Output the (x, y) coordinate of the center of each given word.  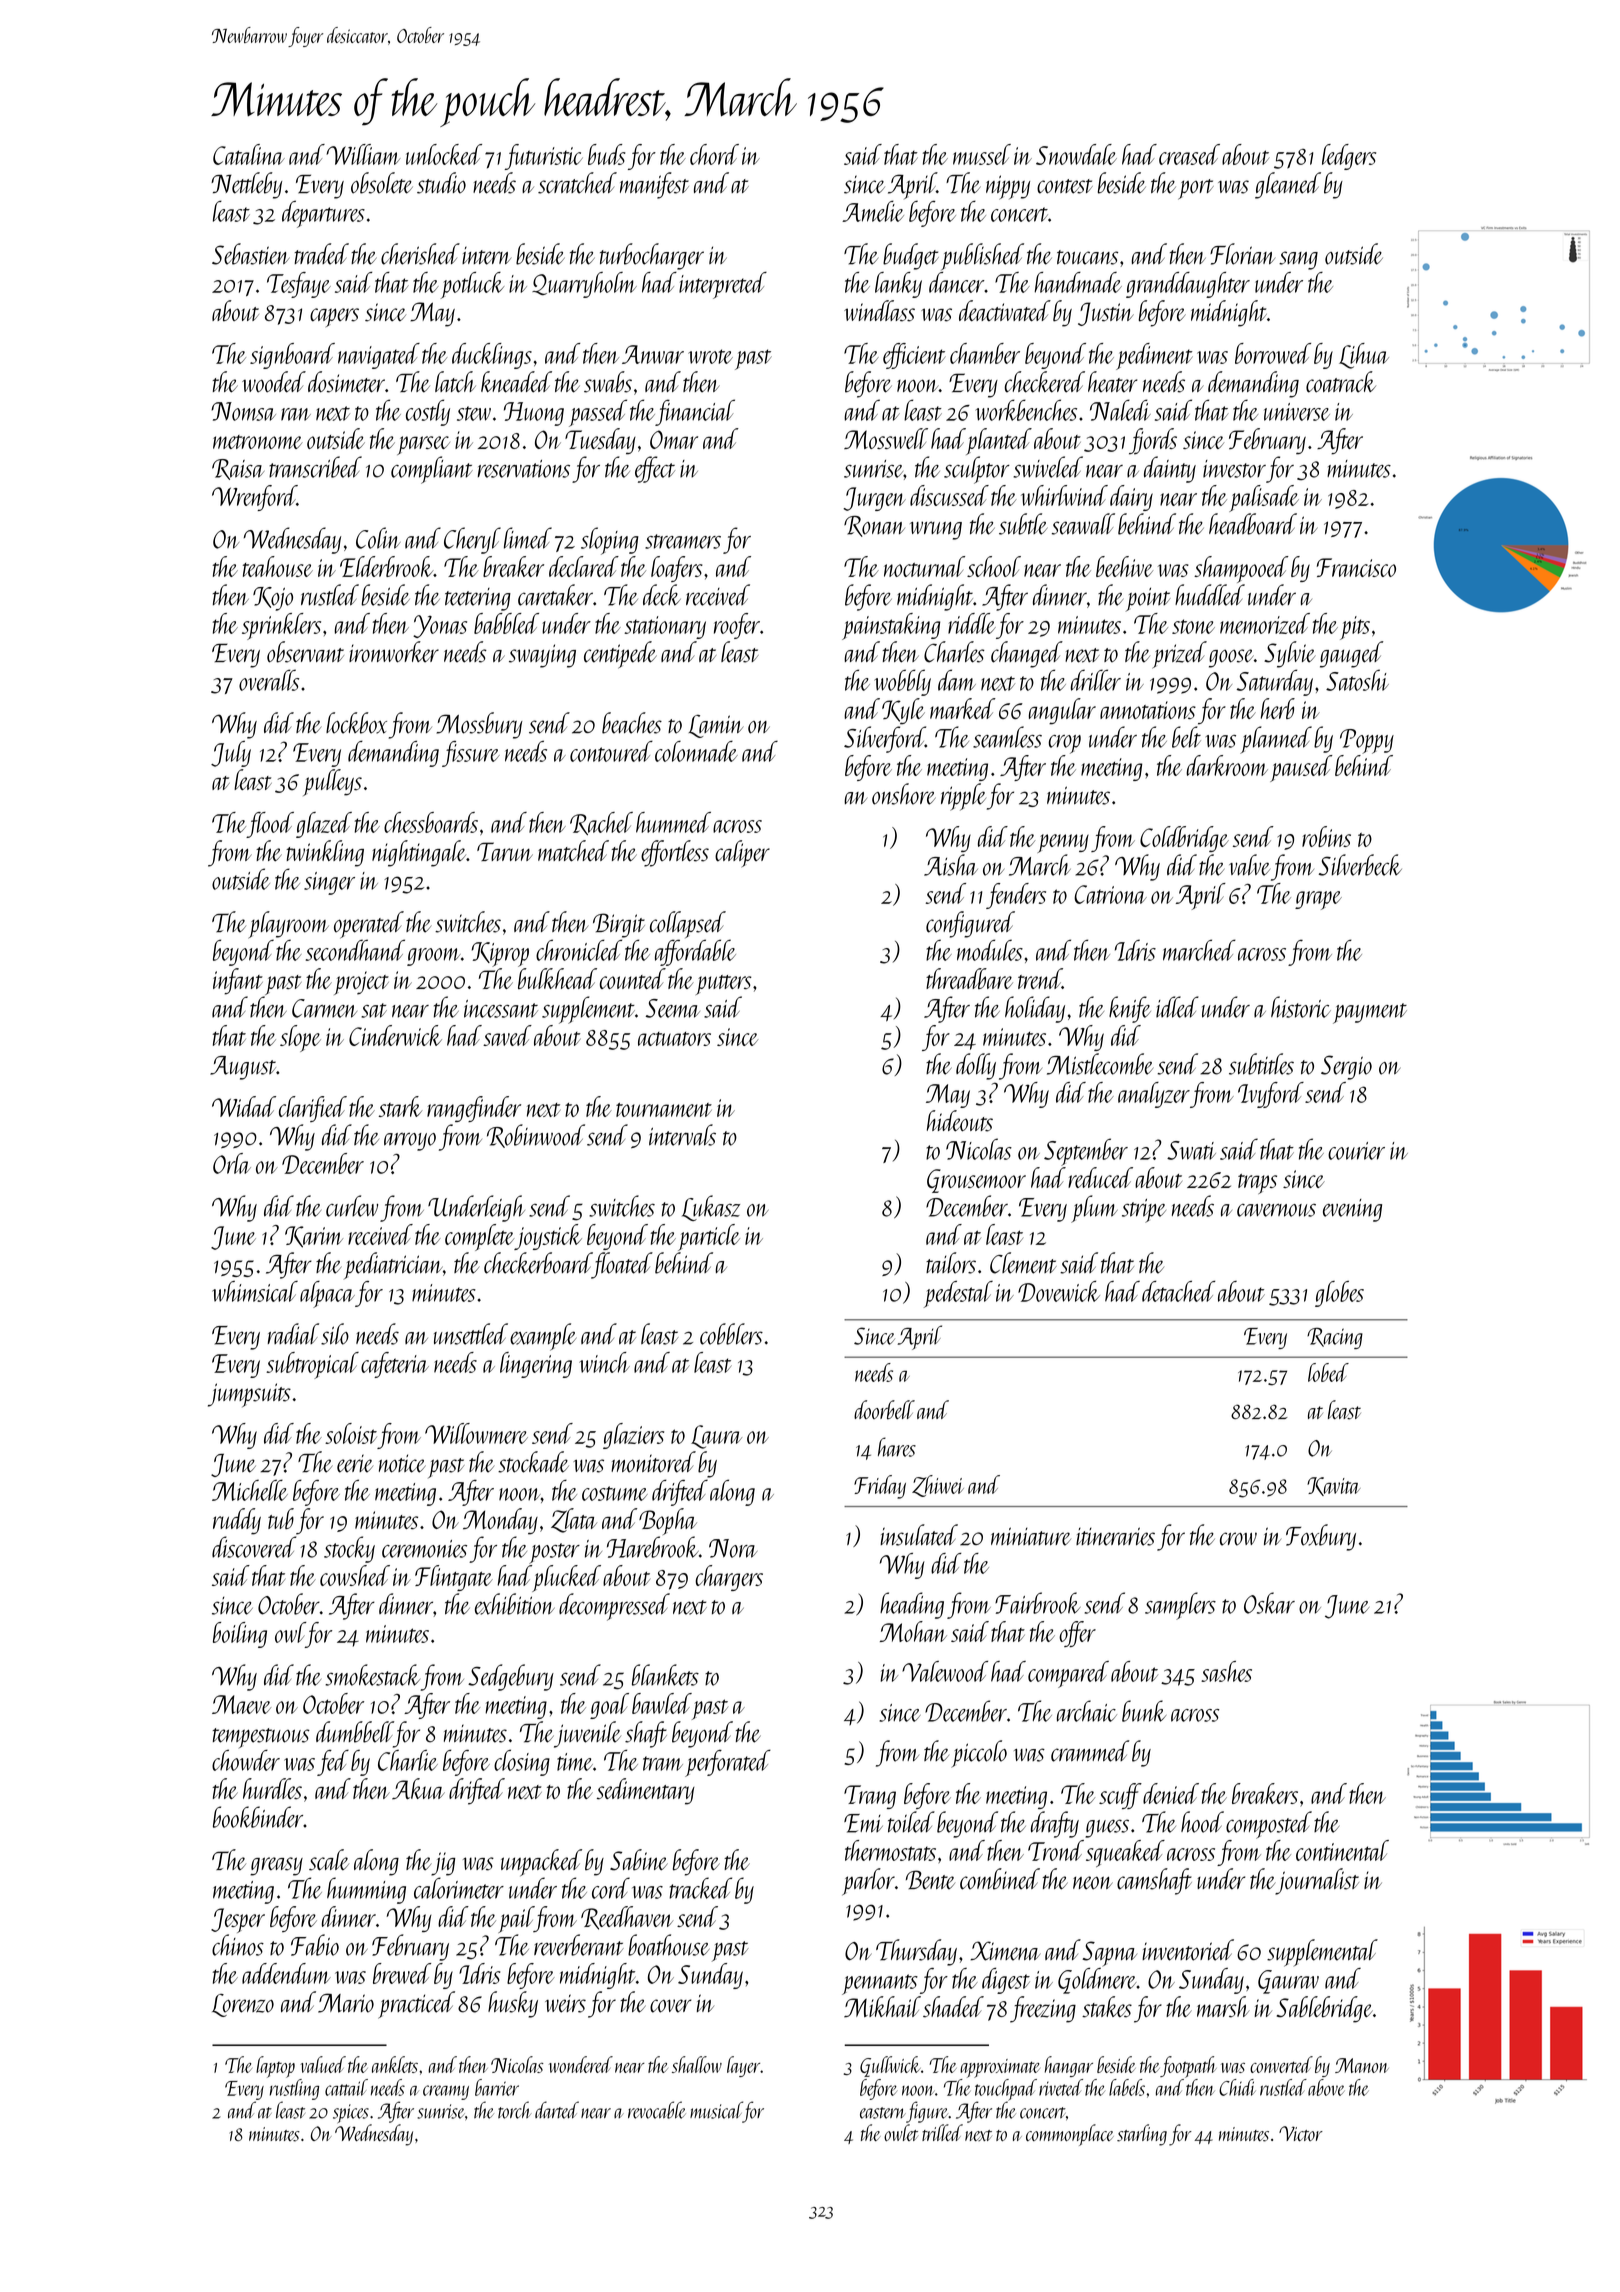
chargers (729, 1578)
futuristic (544, 157)
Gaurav (1288, 1982)
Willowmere (476, 1433)
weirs (565, 2003)
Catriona (1110, 894)
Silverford (884, 739)
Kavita (1334, 1486)
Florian (1242, 254)
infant (238, 981)
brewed (402, 1973)
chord (714, 154)
